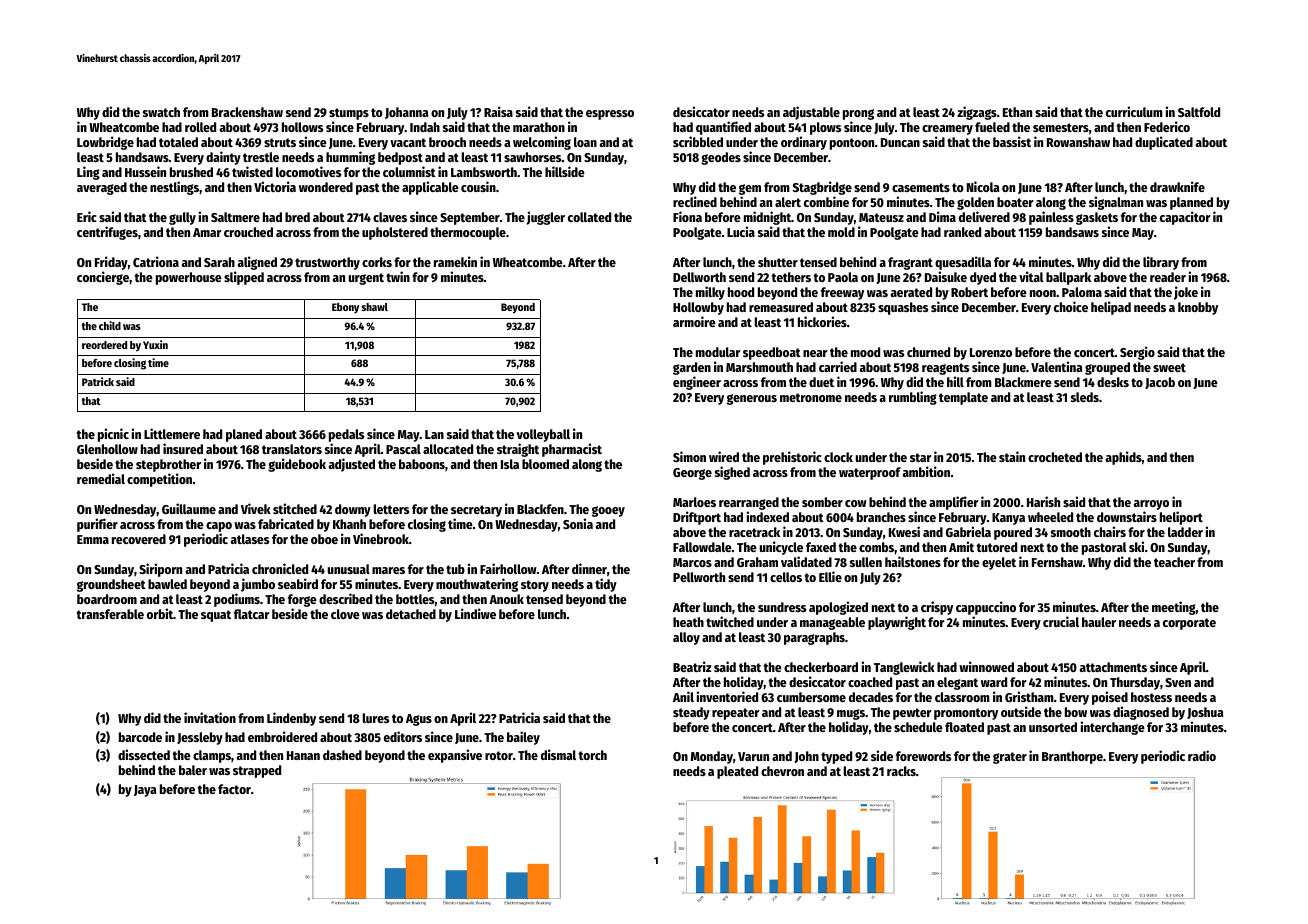  Describe the element at coordinates (155, 344) in the screenshot. I see `Yuxin` at that location.
